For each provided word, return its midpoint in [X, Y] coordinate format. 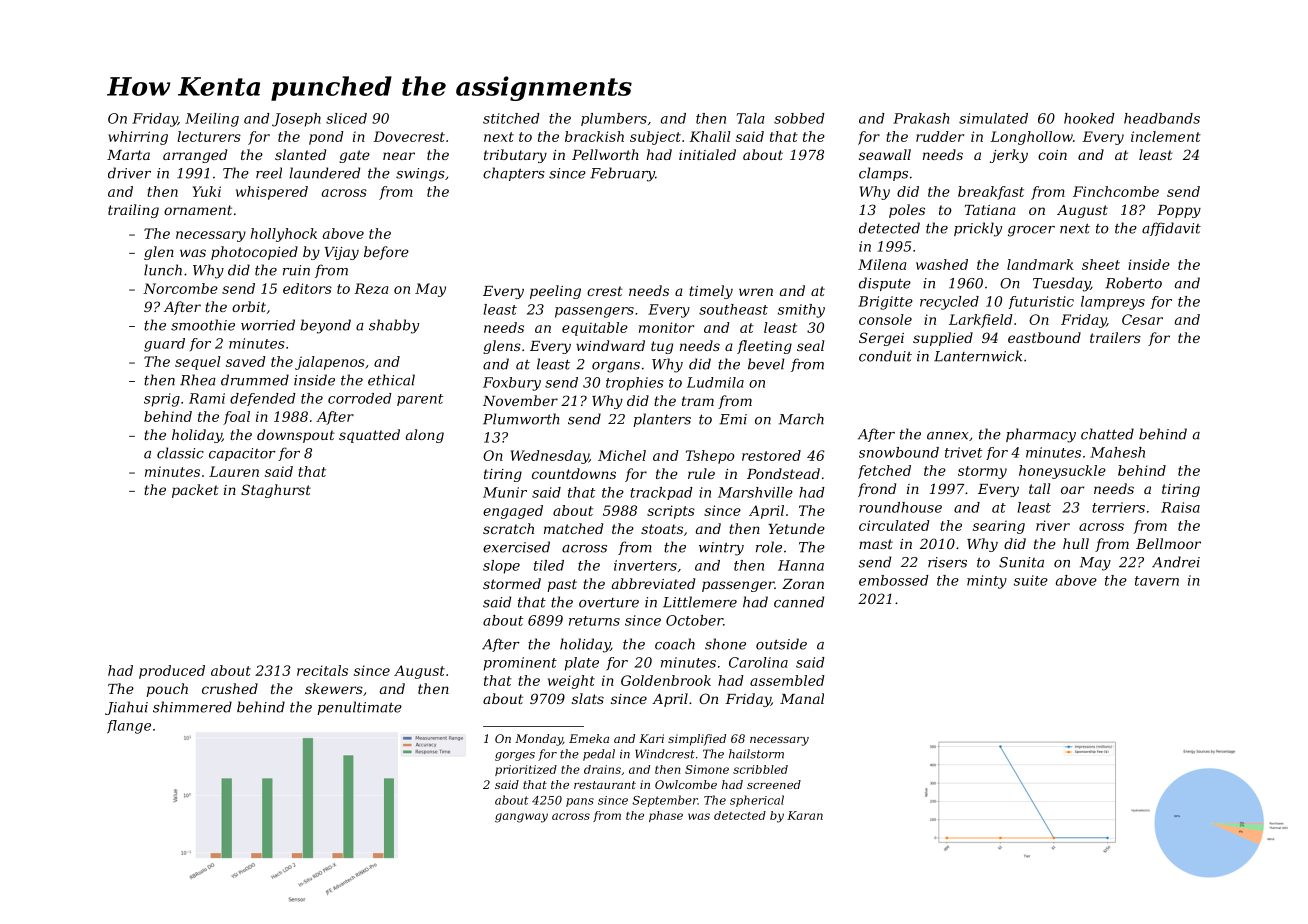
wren [756, 292]
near [399, 156]
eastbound [1044, 337]
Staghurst [276, 491]
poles [907, 211]
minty [987, 582]
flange [129, 727]
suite [1031, 580]
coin [1052, 155]
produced [172, 672]
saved [246, 361]
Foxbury [512, 384]
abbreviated [653, 583]
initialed [707, 154]
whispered [272, 193]
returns [594, 621]
